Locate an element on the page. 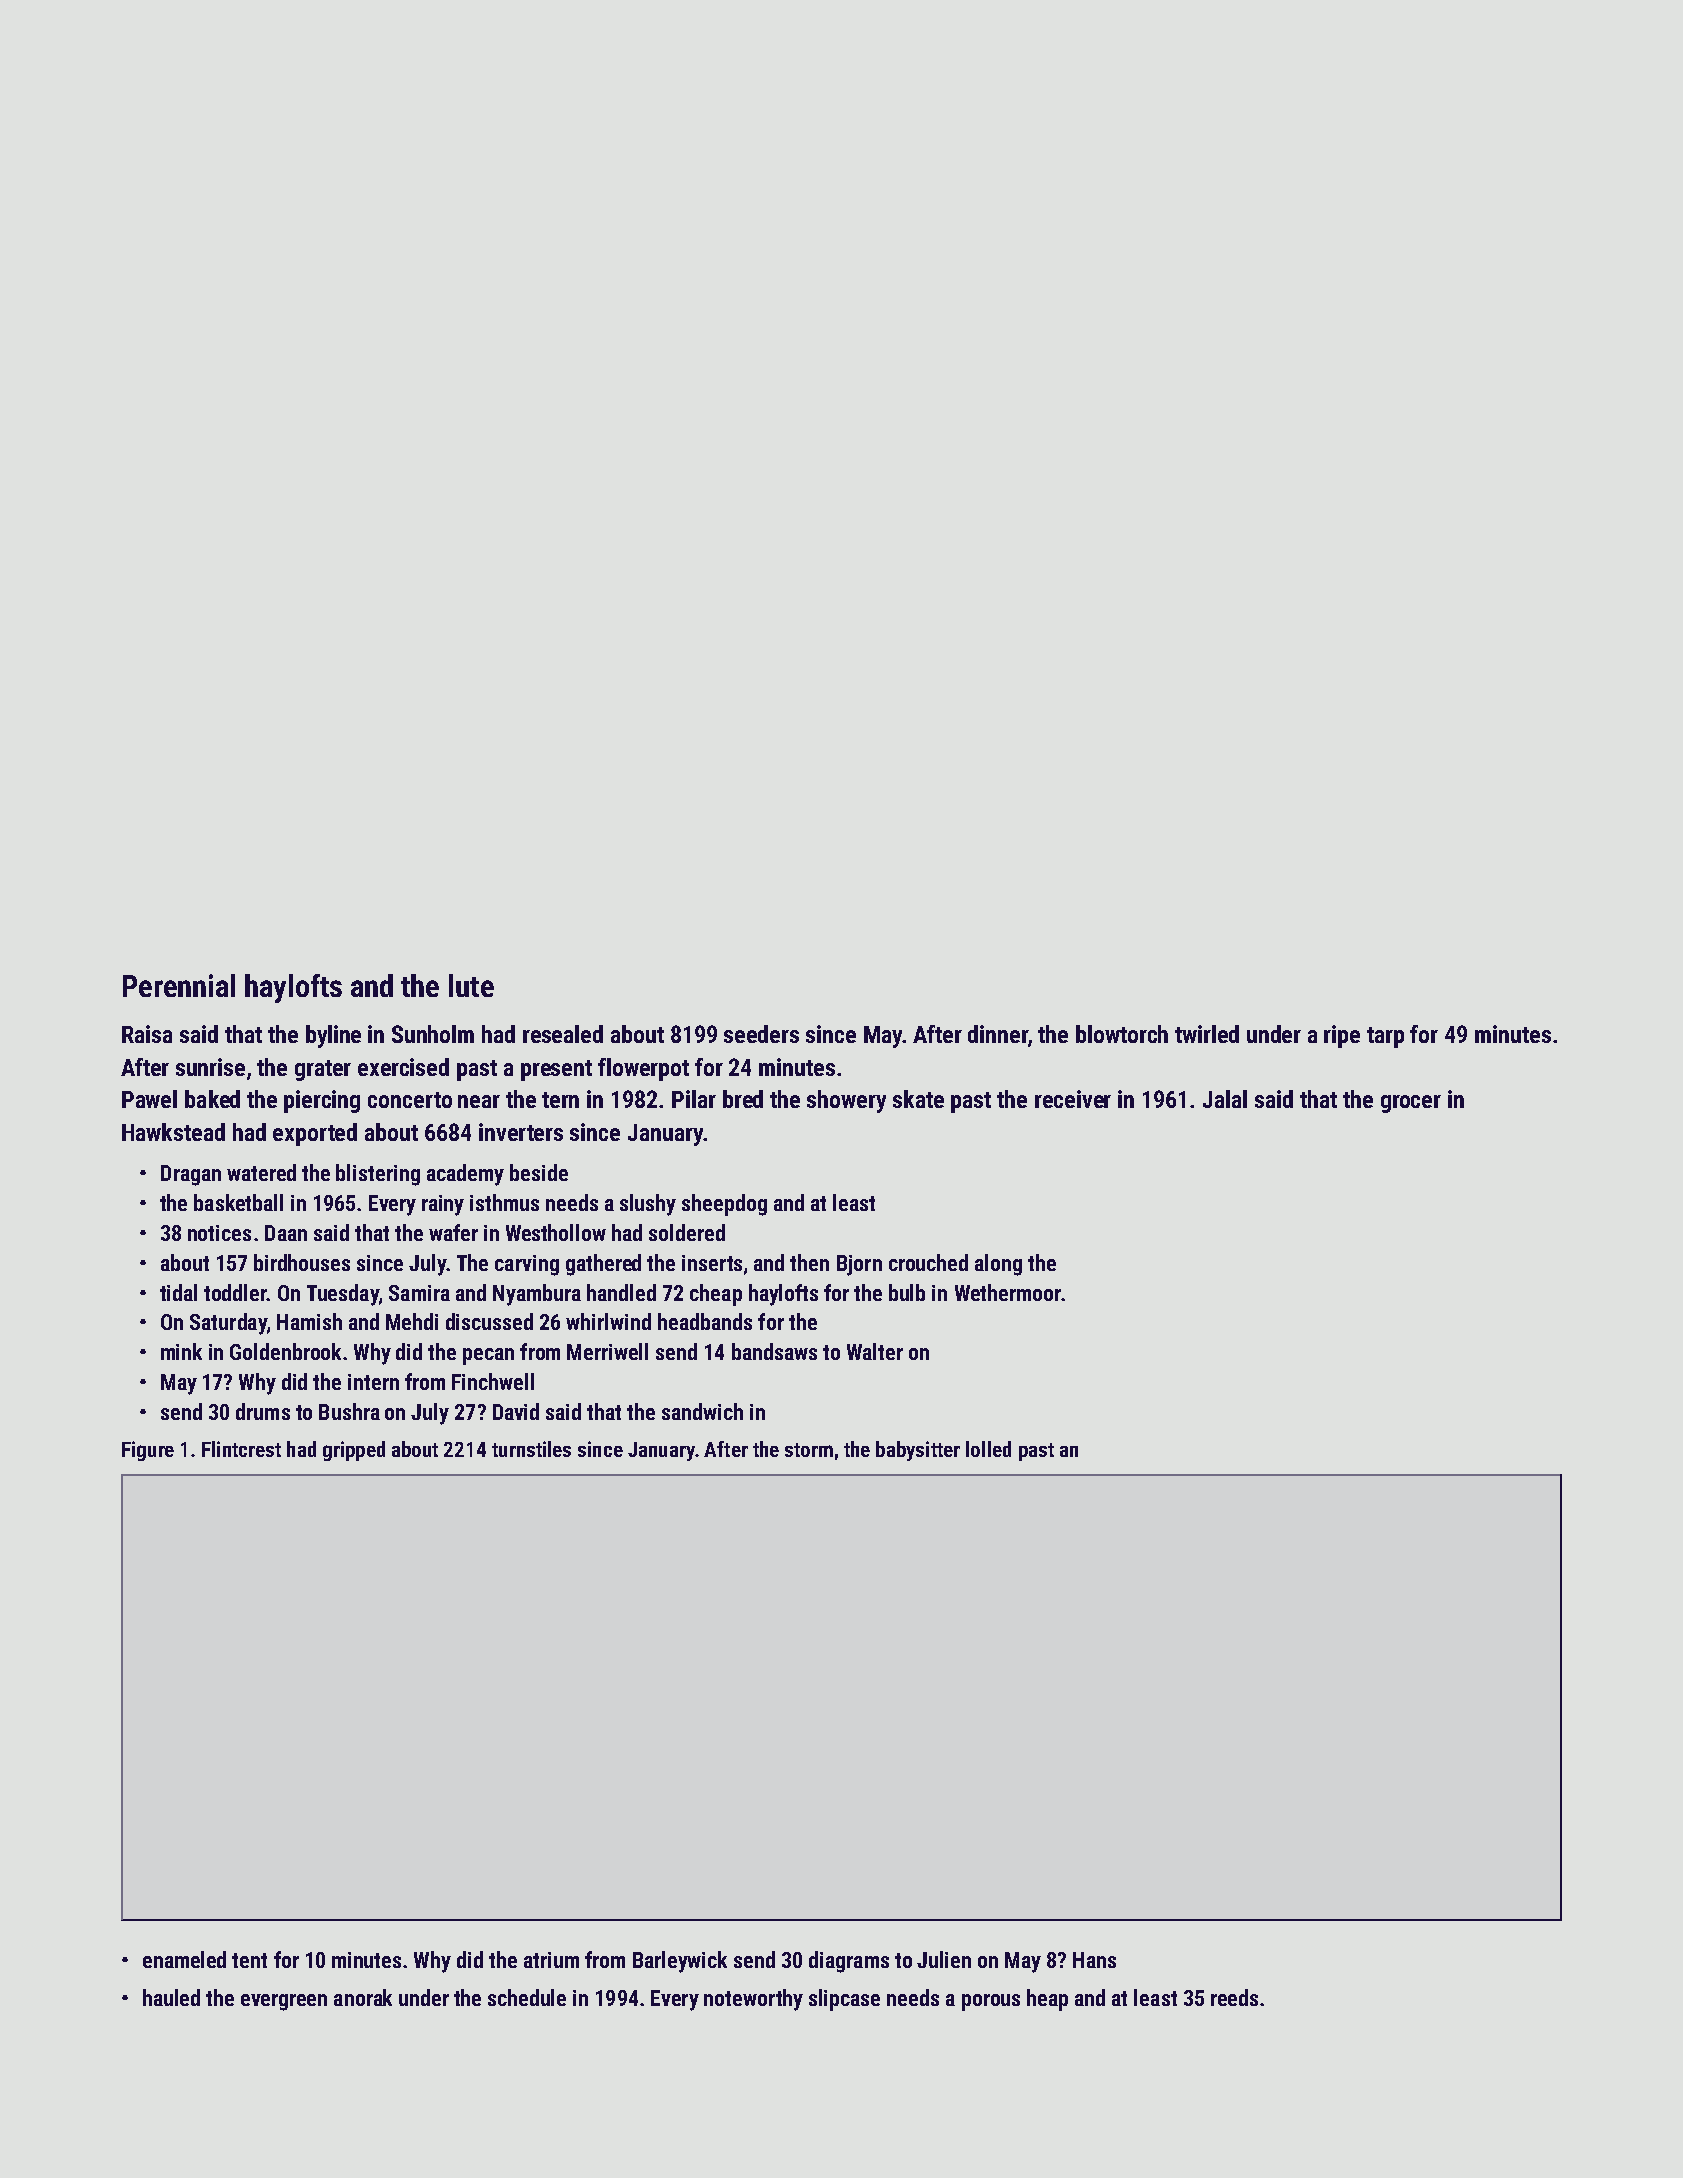  enameled is located at coordinates (184, 1959).
